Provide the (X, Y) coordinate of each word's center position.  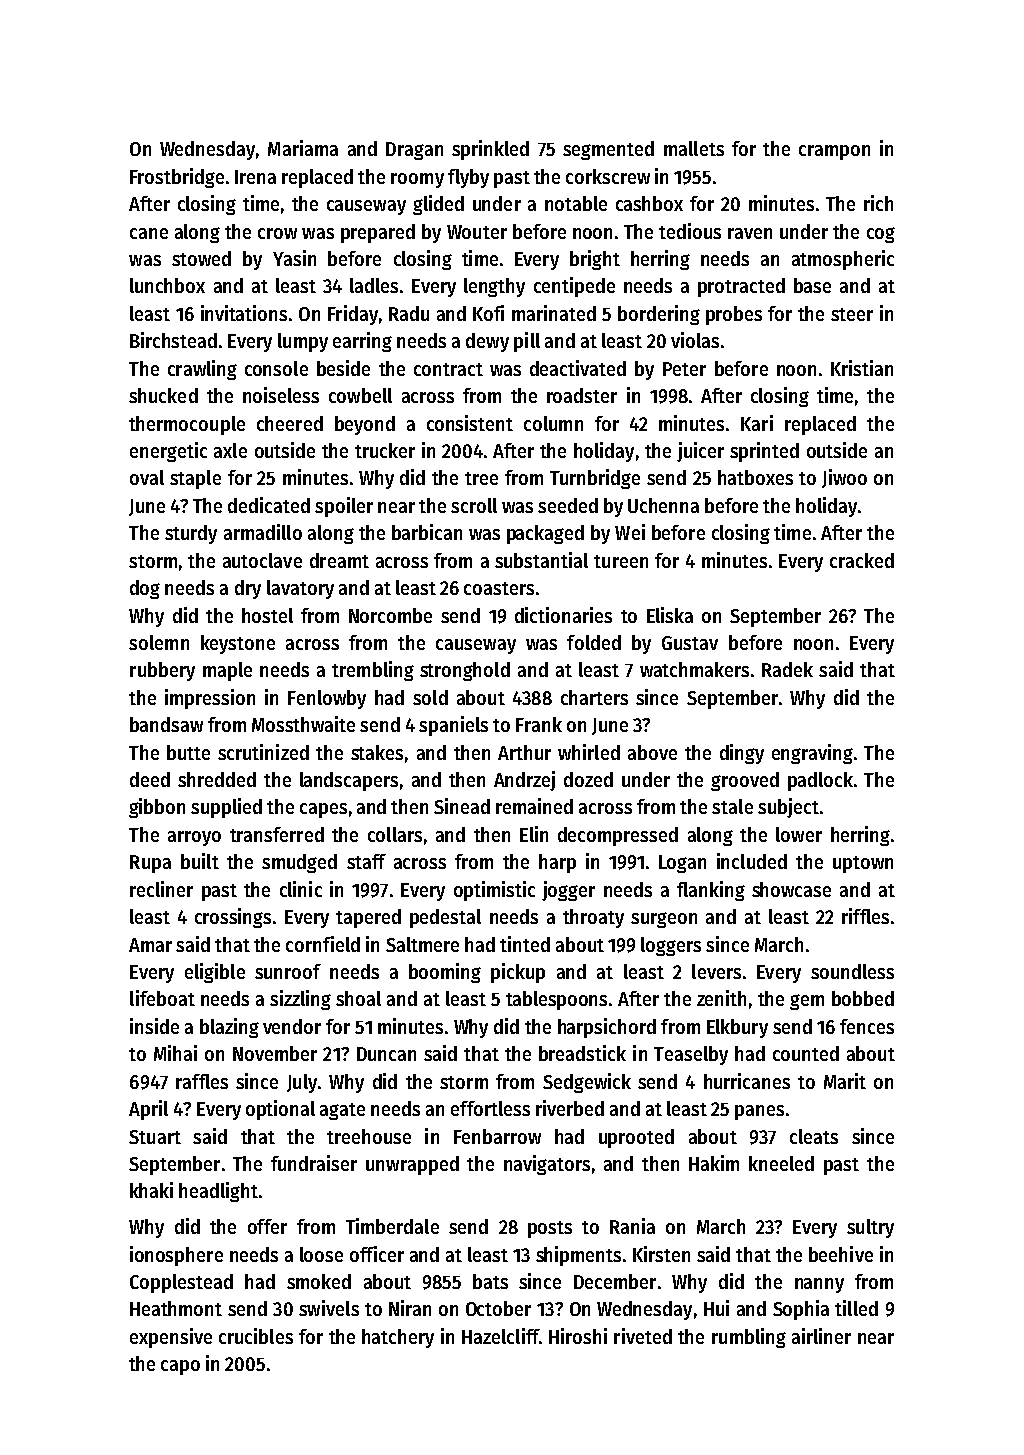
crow (277, 233)
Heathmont (176, 1308)
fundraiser (314, 1163)
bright (595, 260)
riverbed (570, 1108)
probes (734, 315)
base (812, 285)
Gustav (690, 643)
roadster (582, 395)
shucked (163, 395)
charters (594, 697)
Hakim (714, 1163)
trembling (373, 671)
